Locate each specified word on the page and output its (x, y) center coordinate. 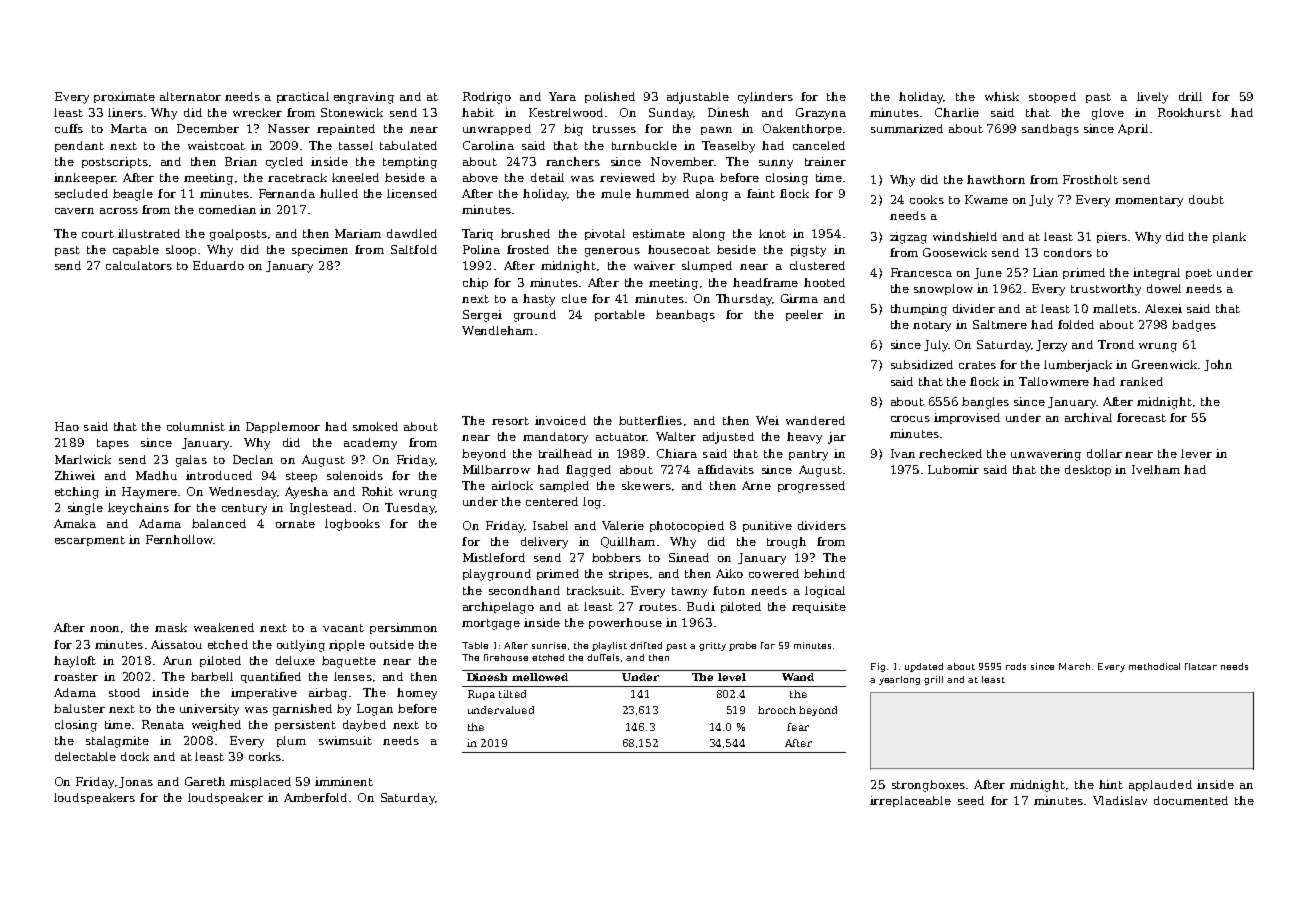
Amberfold (315, 797)
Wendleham (497, 330)
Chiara (677, 453)
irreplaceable (910, 801)
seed (971, 800)
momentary (1149, 201)
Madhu (156, 475)
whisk (1002, 96)
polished (610, 97)
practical (303, 97)
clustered (817, 265)
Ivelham (1156, 469)
